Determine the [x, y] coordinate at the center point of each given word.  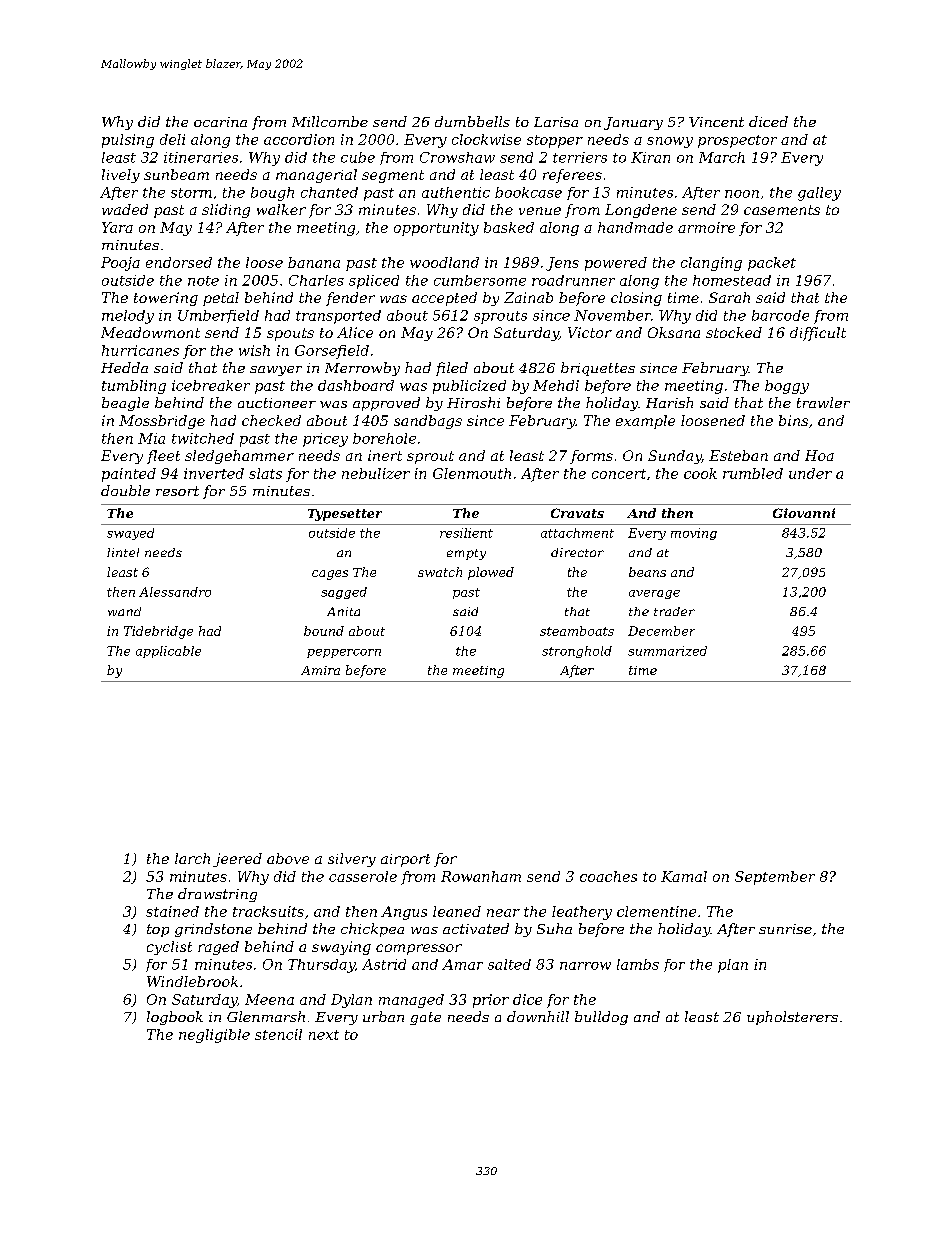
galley [819, 194]
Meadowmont [150, 332]
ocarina [220, 122]
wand [124, 611]
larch [192, 858]
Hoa [819, 455]
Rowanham [481, 876]
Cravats [577, 513]
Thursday [321, 966]
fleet [163, 457]
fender [350, 299]
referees [572, 176]
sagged [344, 593]
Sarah [729, 297]
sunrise [785, 929]
